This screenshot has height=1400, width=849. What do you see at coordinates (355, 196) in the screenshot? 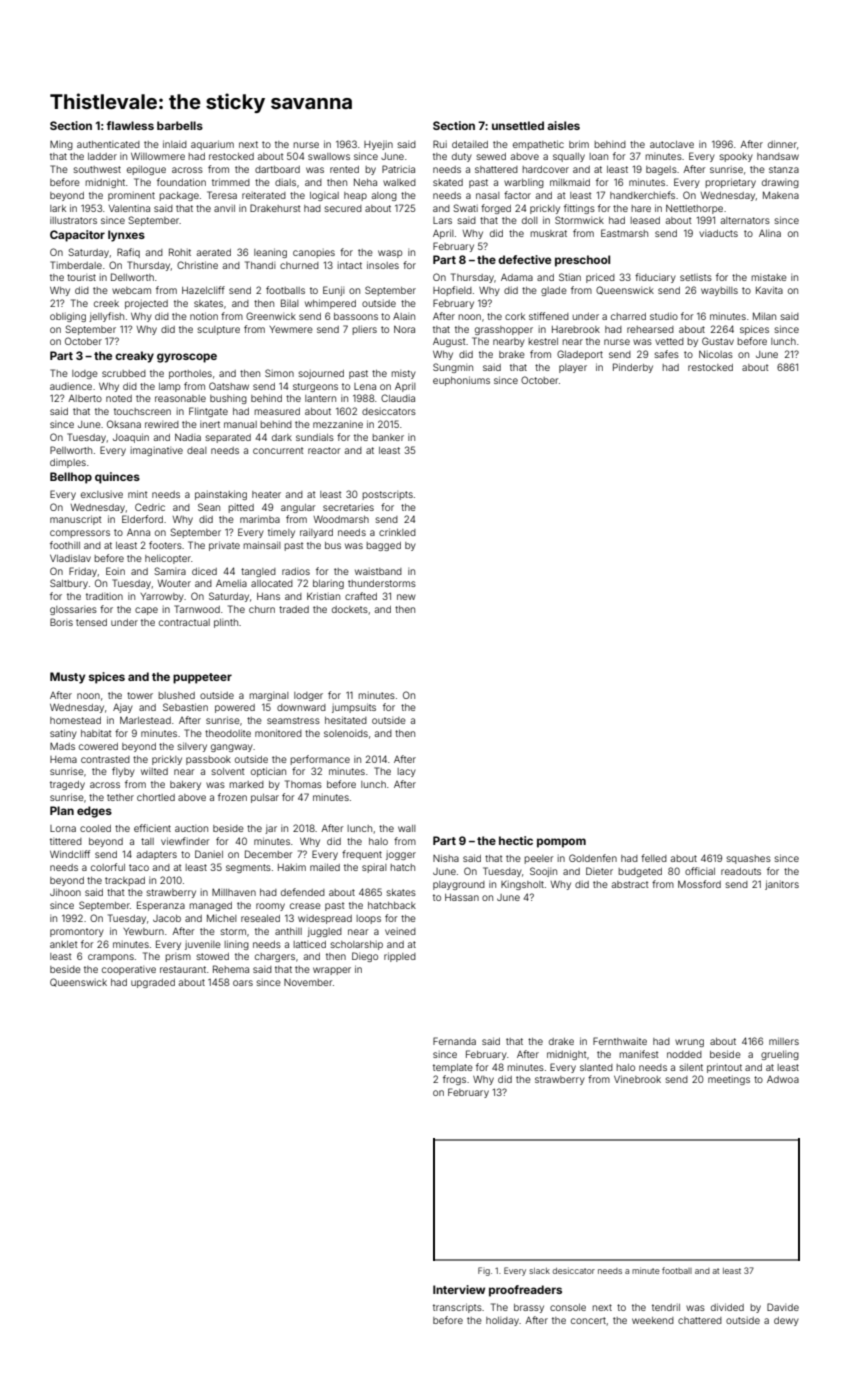
I see `heap` at bounding box center [355, 196].
